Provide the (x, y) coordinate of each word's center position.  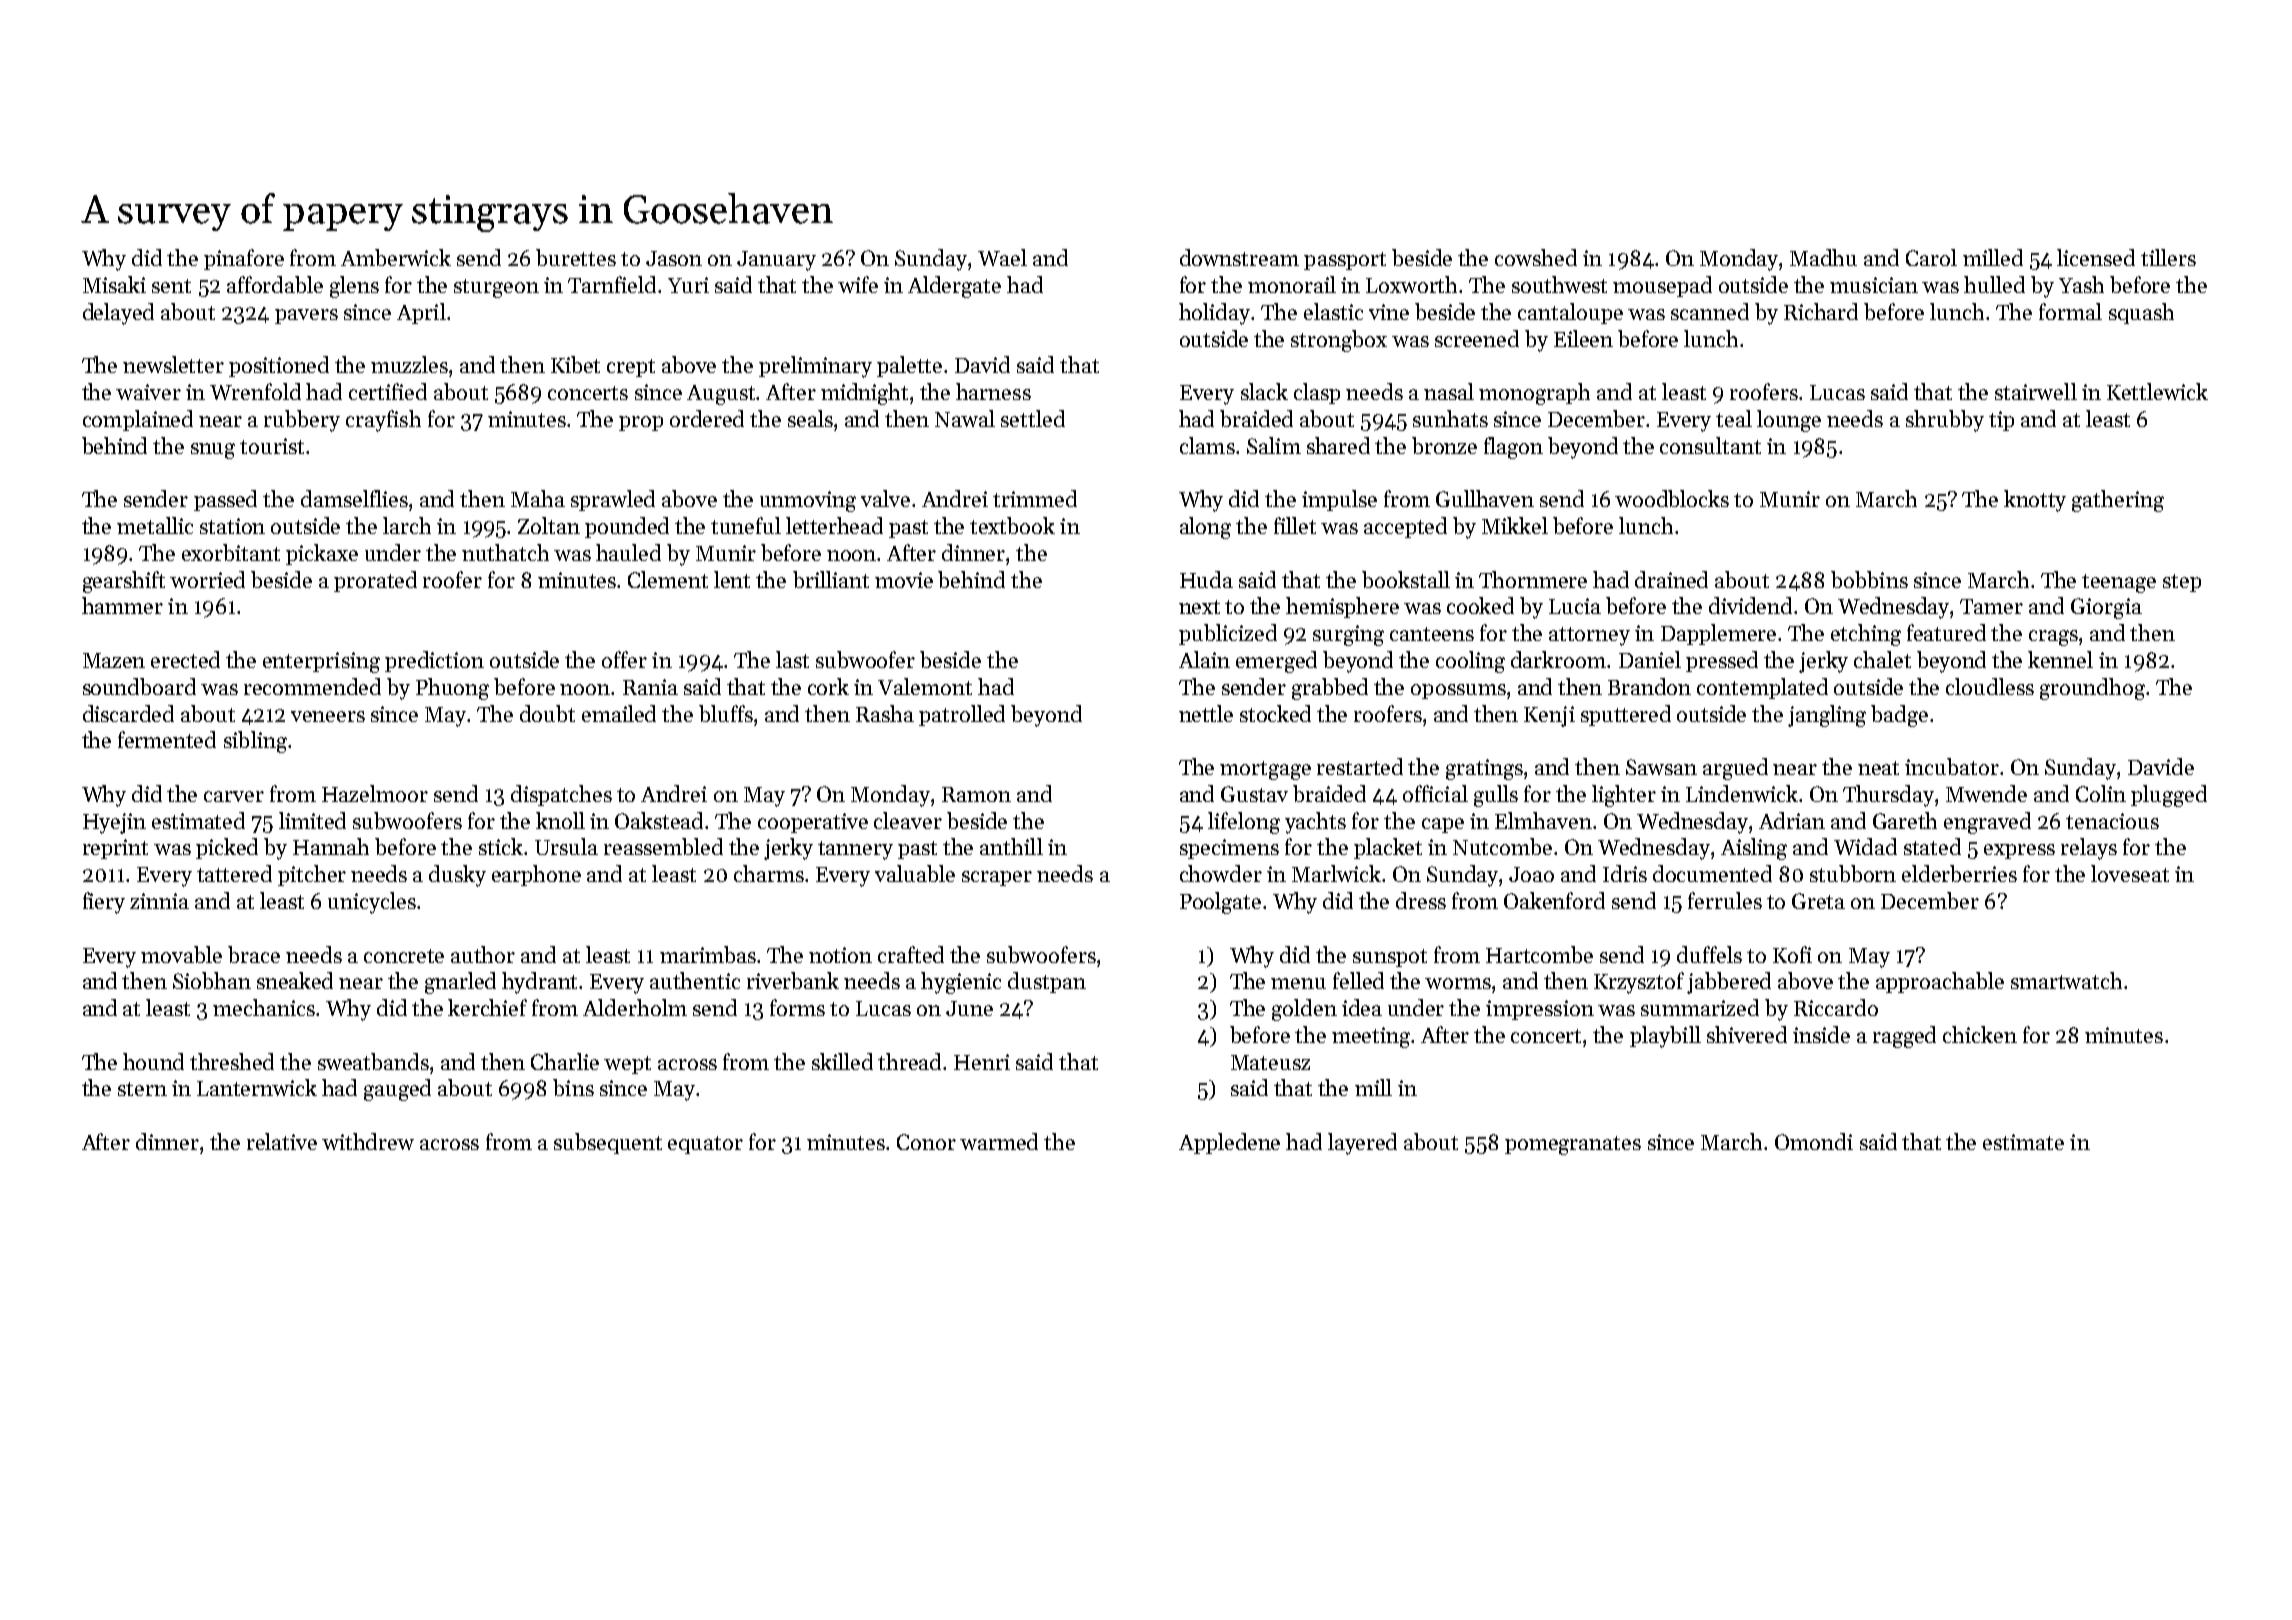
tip (2001, 421)
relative (282, 1141)
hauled (628, 552)
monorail (1292, 284)
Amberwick (396, 257)
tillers (2168, 257)
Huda (1206, 579)
